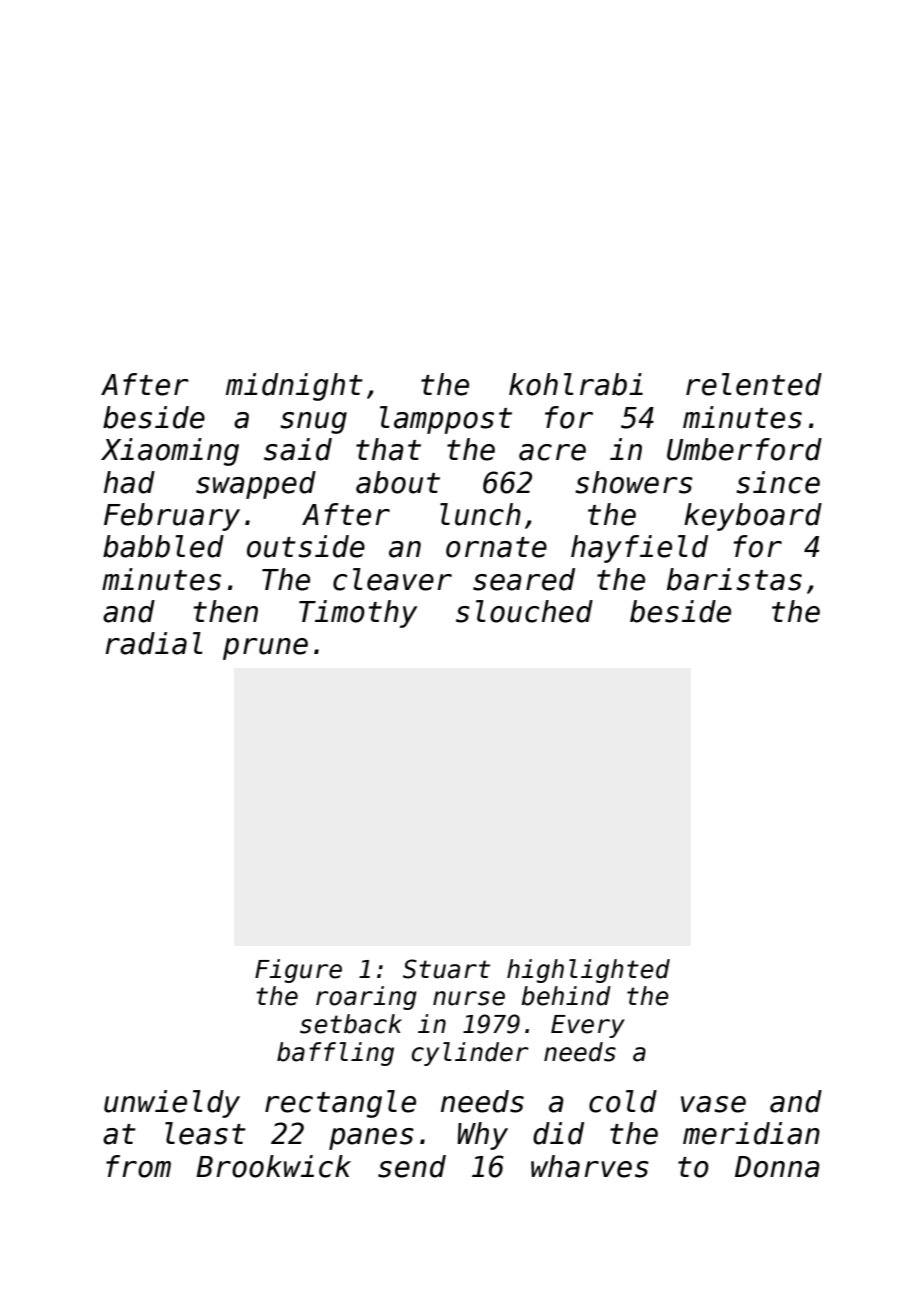  Describe the element at coordinates (552, 452) in the page. I see `acre` at that location.
